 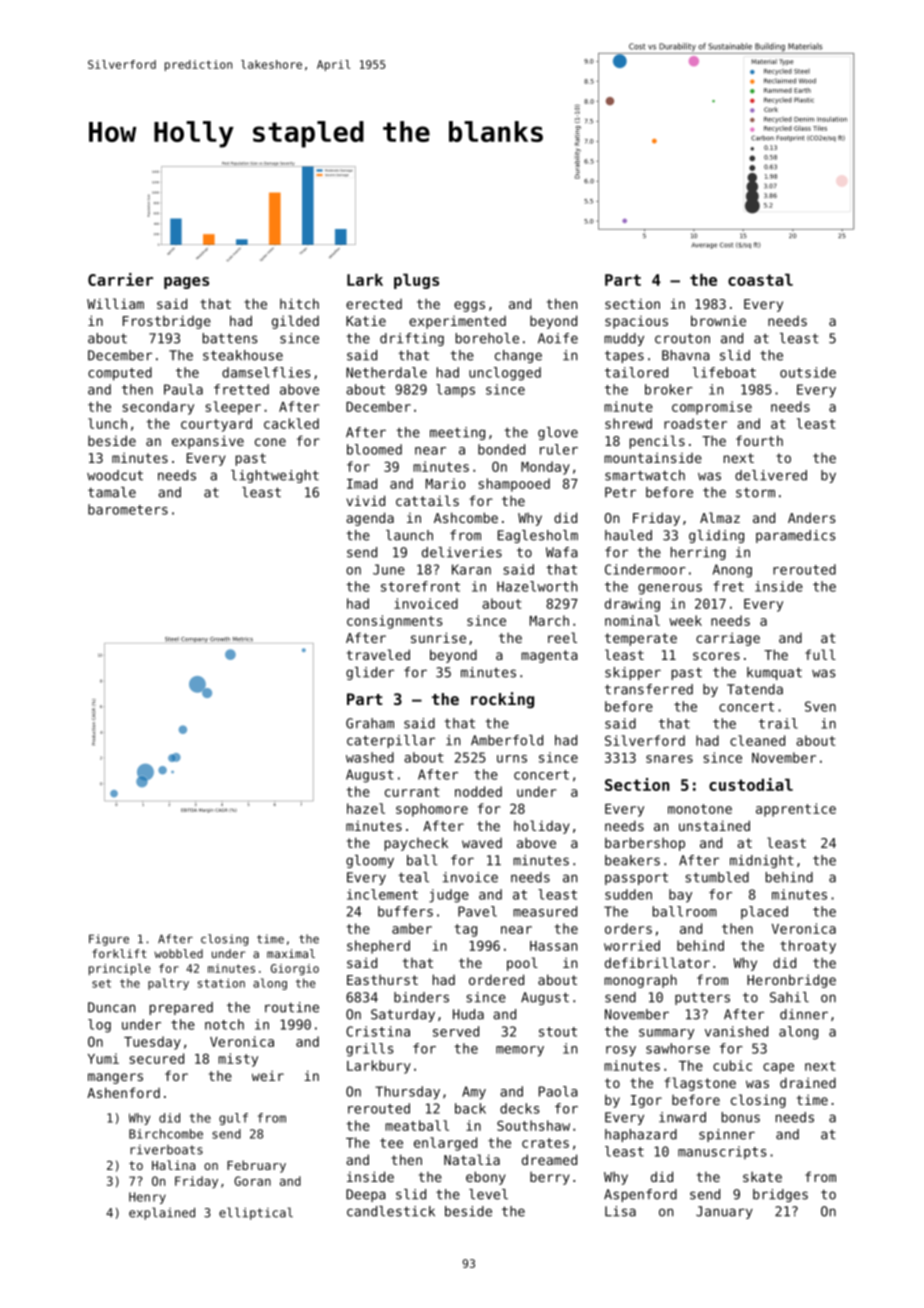 What do you see at coordinates (370, 723) in the document?
I see `Graham` at bounding box center [370, 723].
